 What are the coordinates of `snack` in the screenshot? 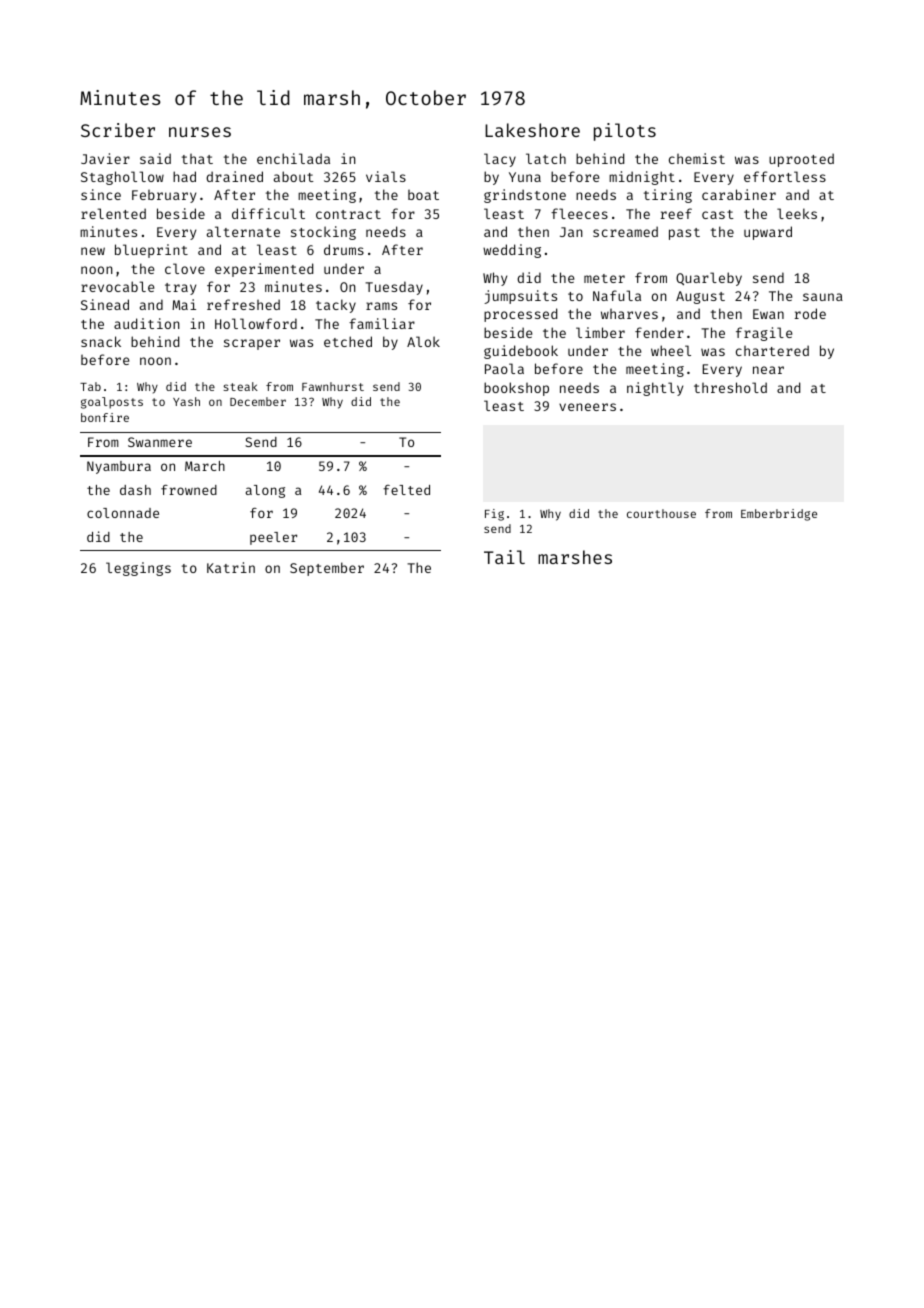 It's located at (101, 341).
